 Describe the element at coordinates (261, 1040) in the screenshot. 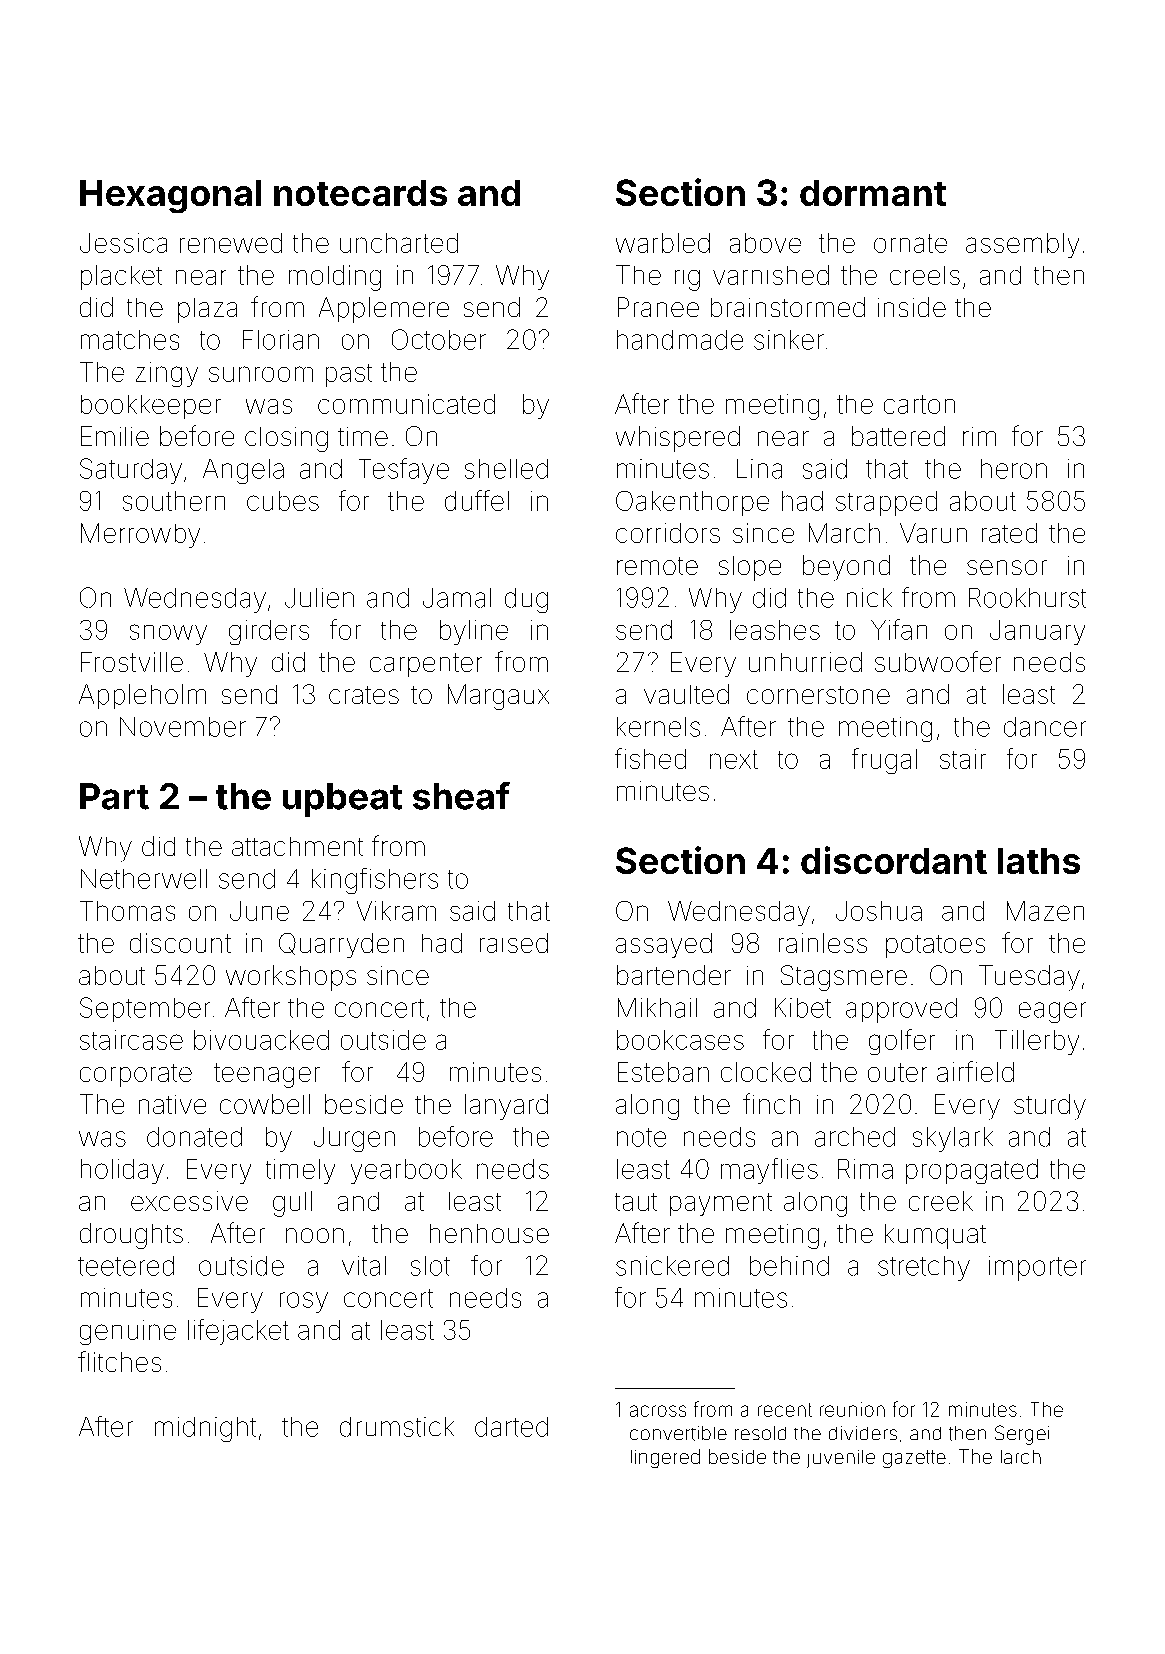

I see `bivouacked` at that location.
